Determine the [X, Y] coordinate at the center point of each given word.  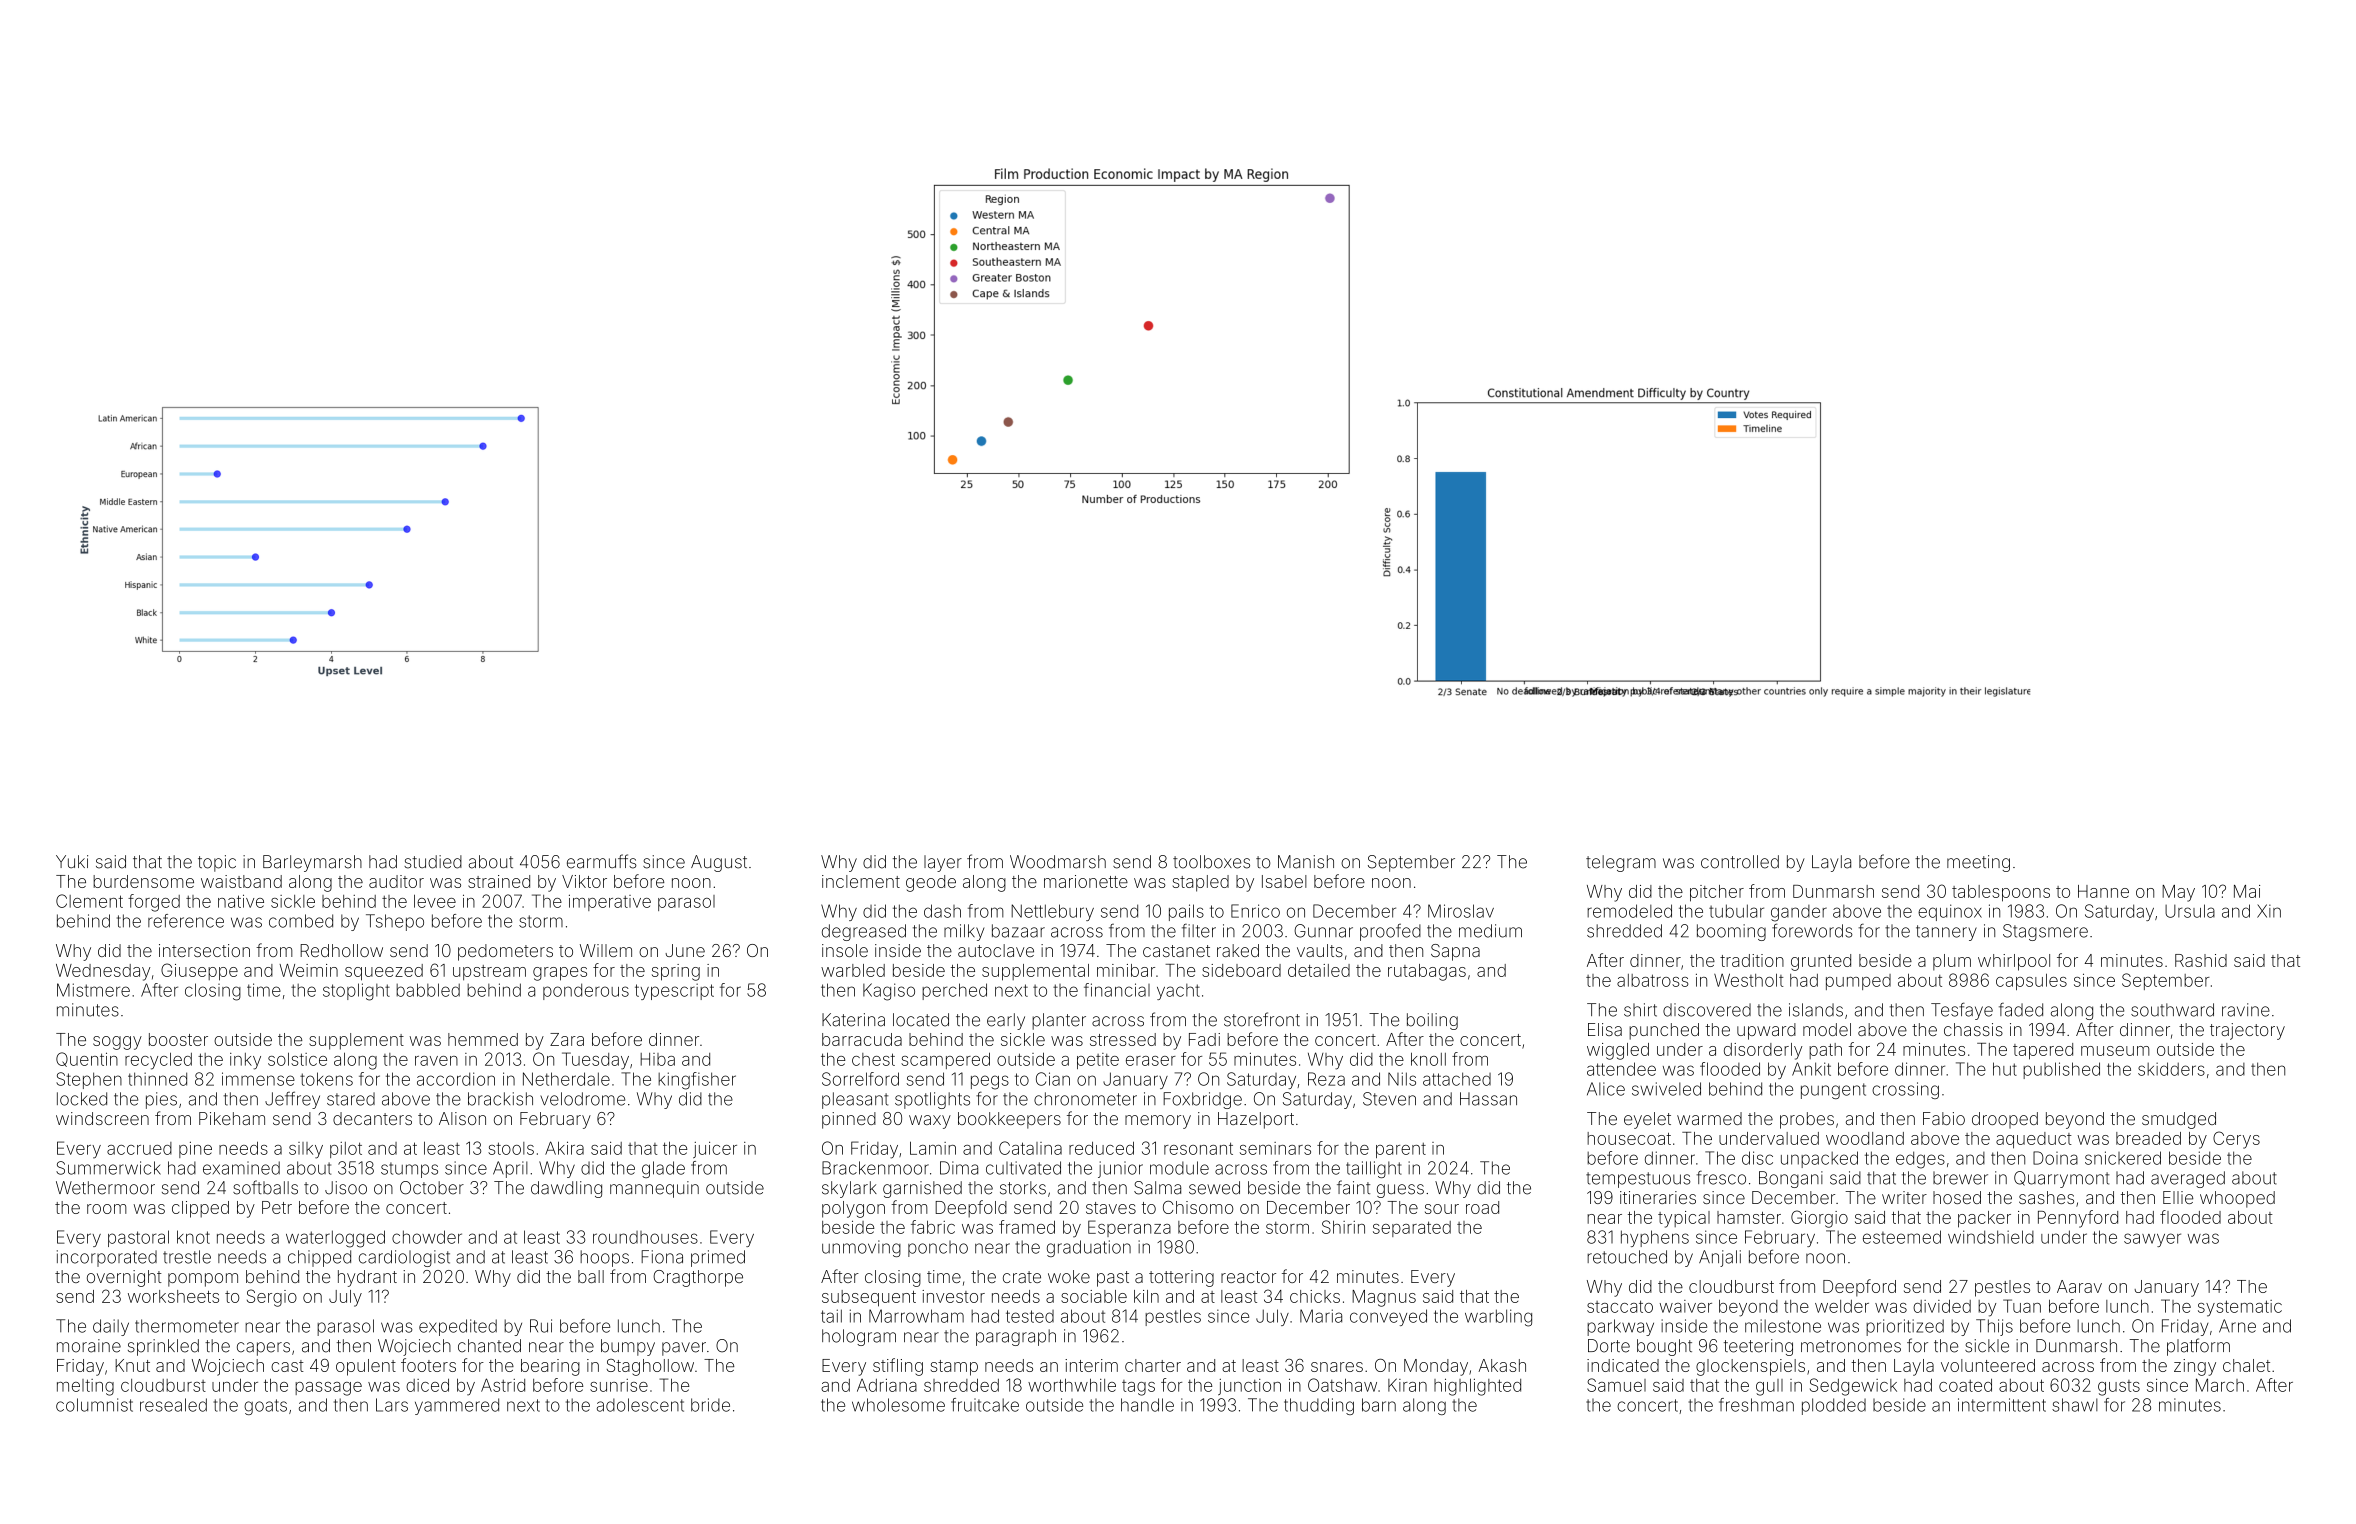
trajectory [2247, 1031]
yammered [457, 1406]
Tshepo [395, 922]
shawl [2075, 1405]
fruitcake [985, 1405]
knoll [1428, 1059]
